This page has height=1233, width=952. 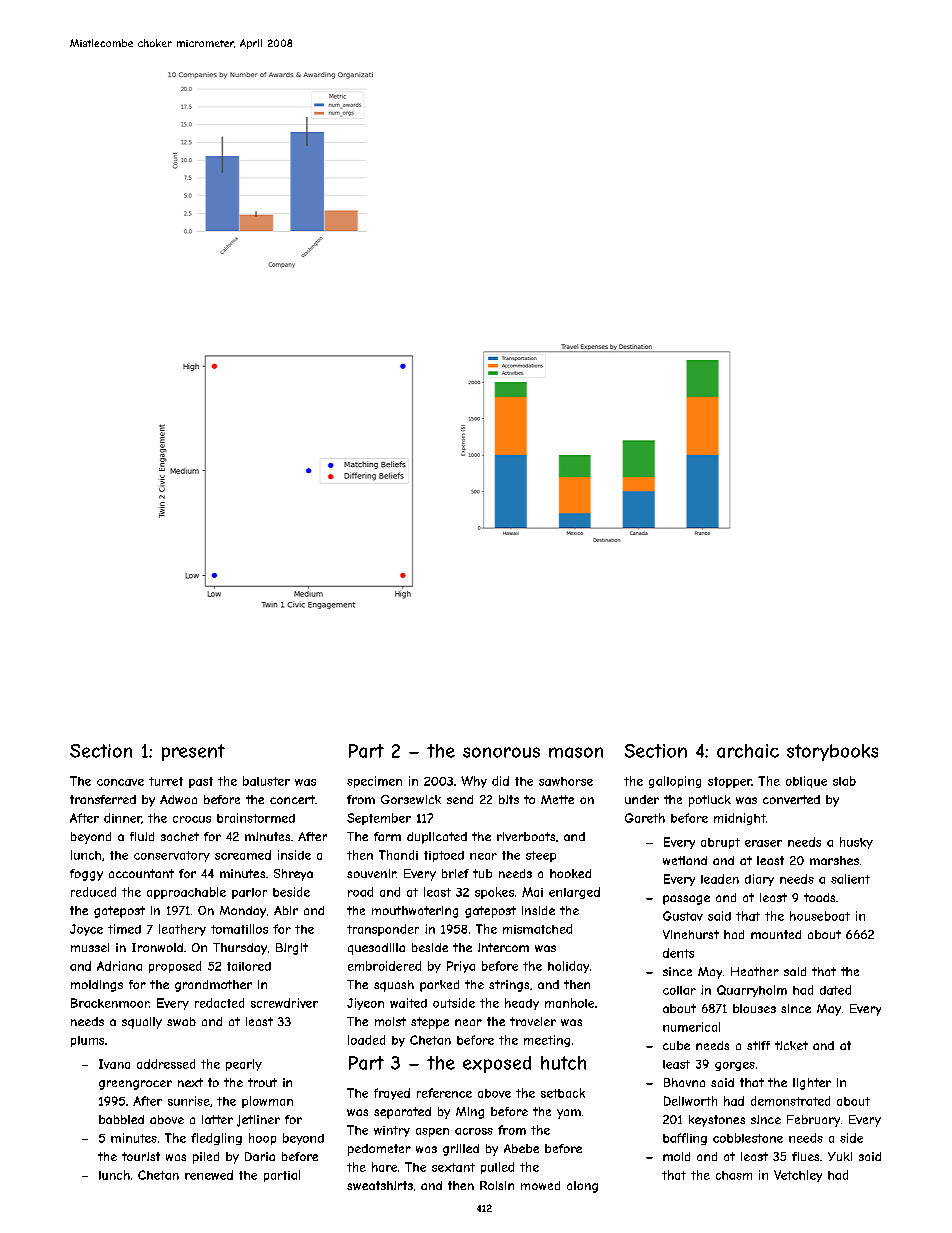 What do you see at coordinates (541, 856) in the page?
I see `steep` at bounding box center [541, 856].
